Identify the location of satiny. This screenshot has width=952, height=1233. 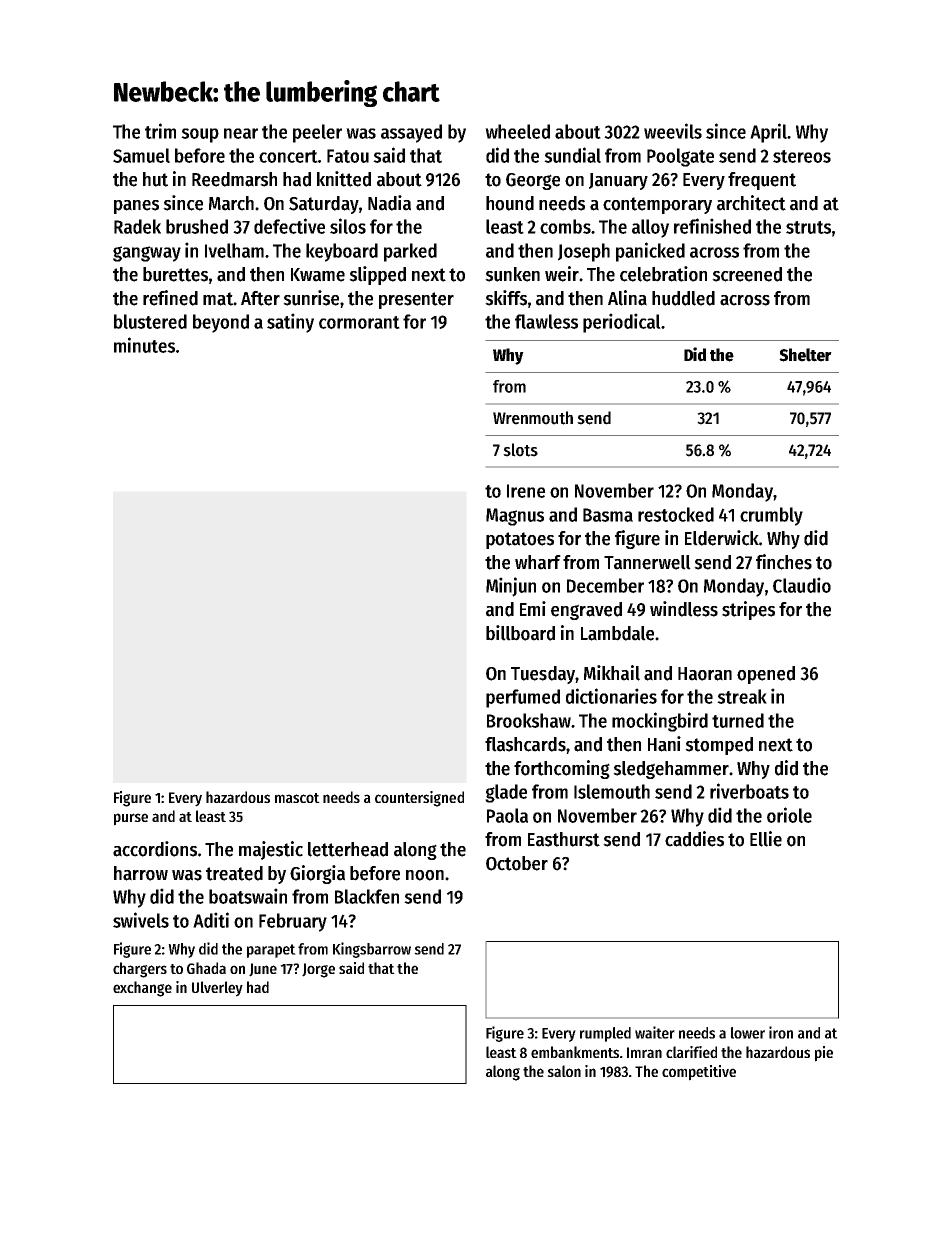
(290, 323).
